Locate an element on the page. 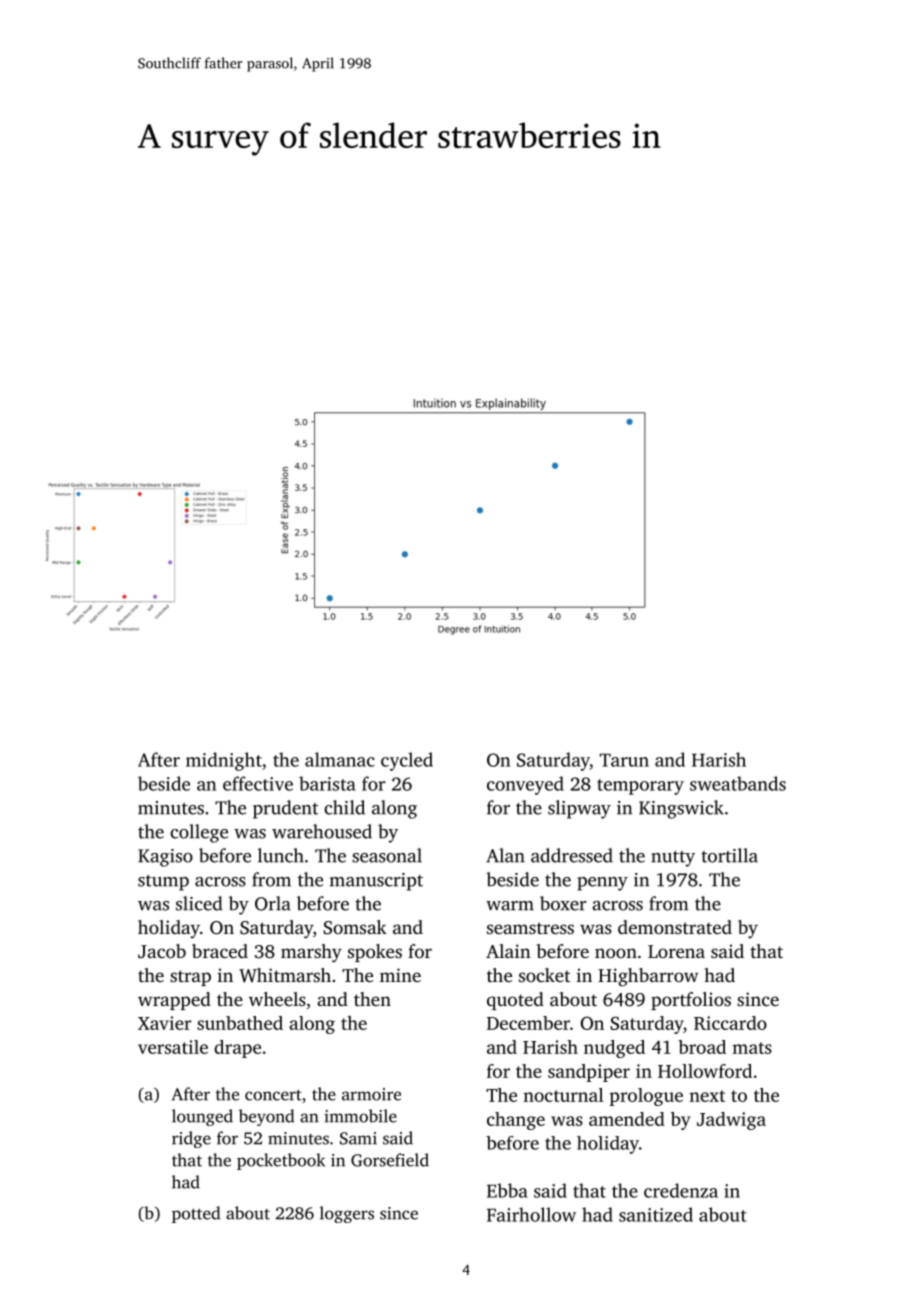 The image size is (924, 1314). sliced is located at coordinates (199, 903).
